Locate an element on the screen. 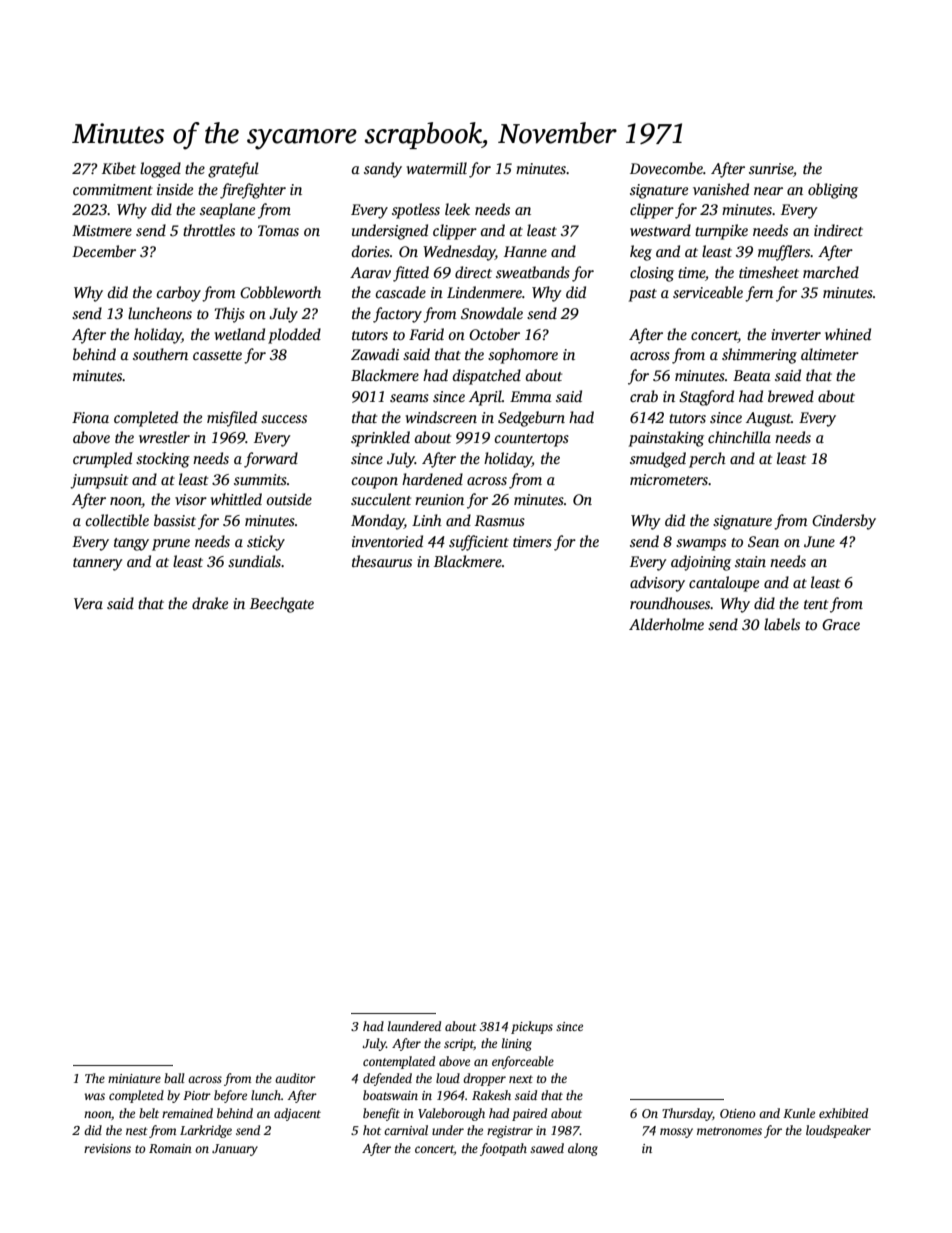 The image size is (952, 1233). watermill is located at coordinates (437, 168).
